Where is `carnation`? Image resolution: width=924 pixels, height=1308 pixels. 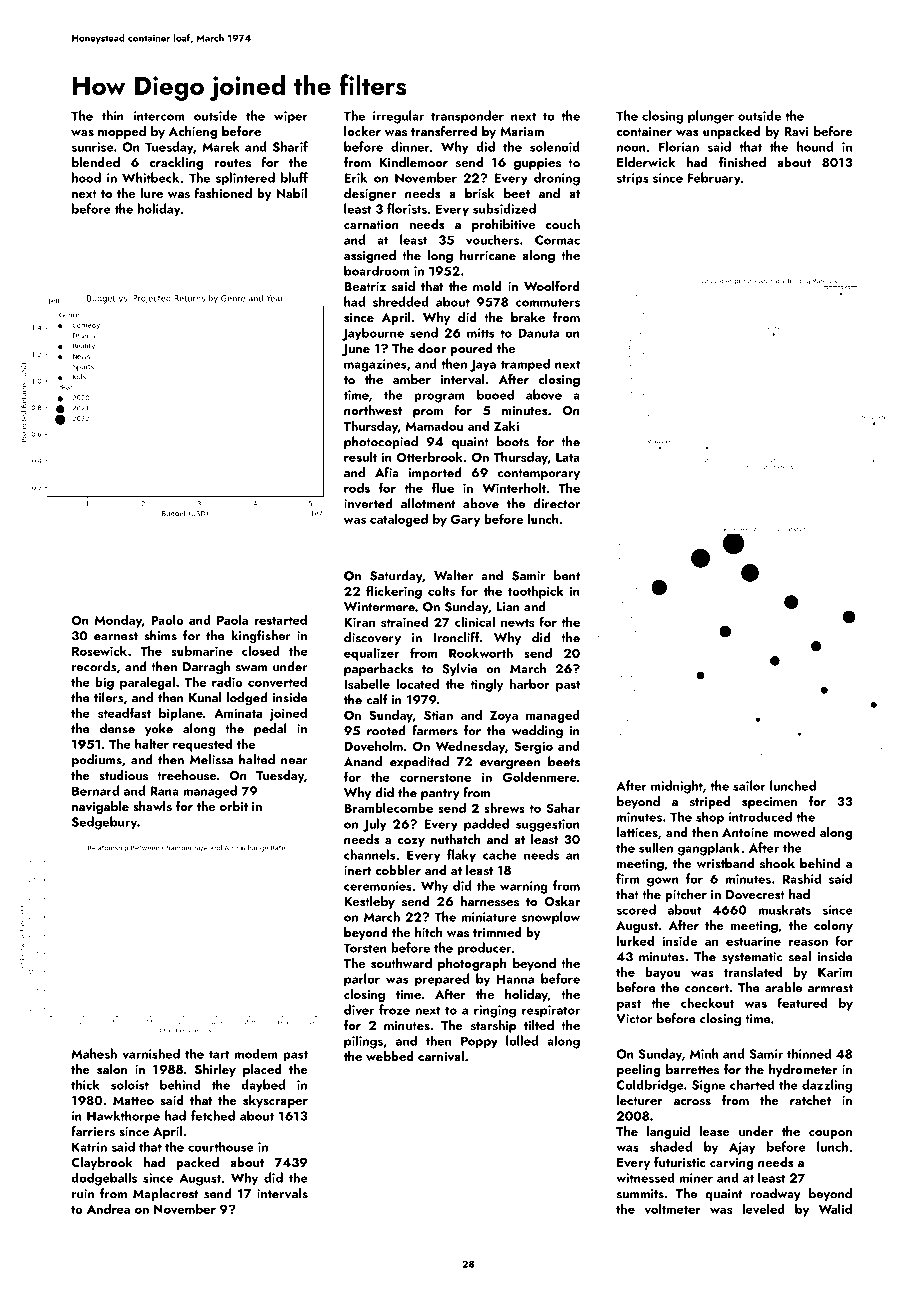 carnation is located at coordinates (371, 224).
